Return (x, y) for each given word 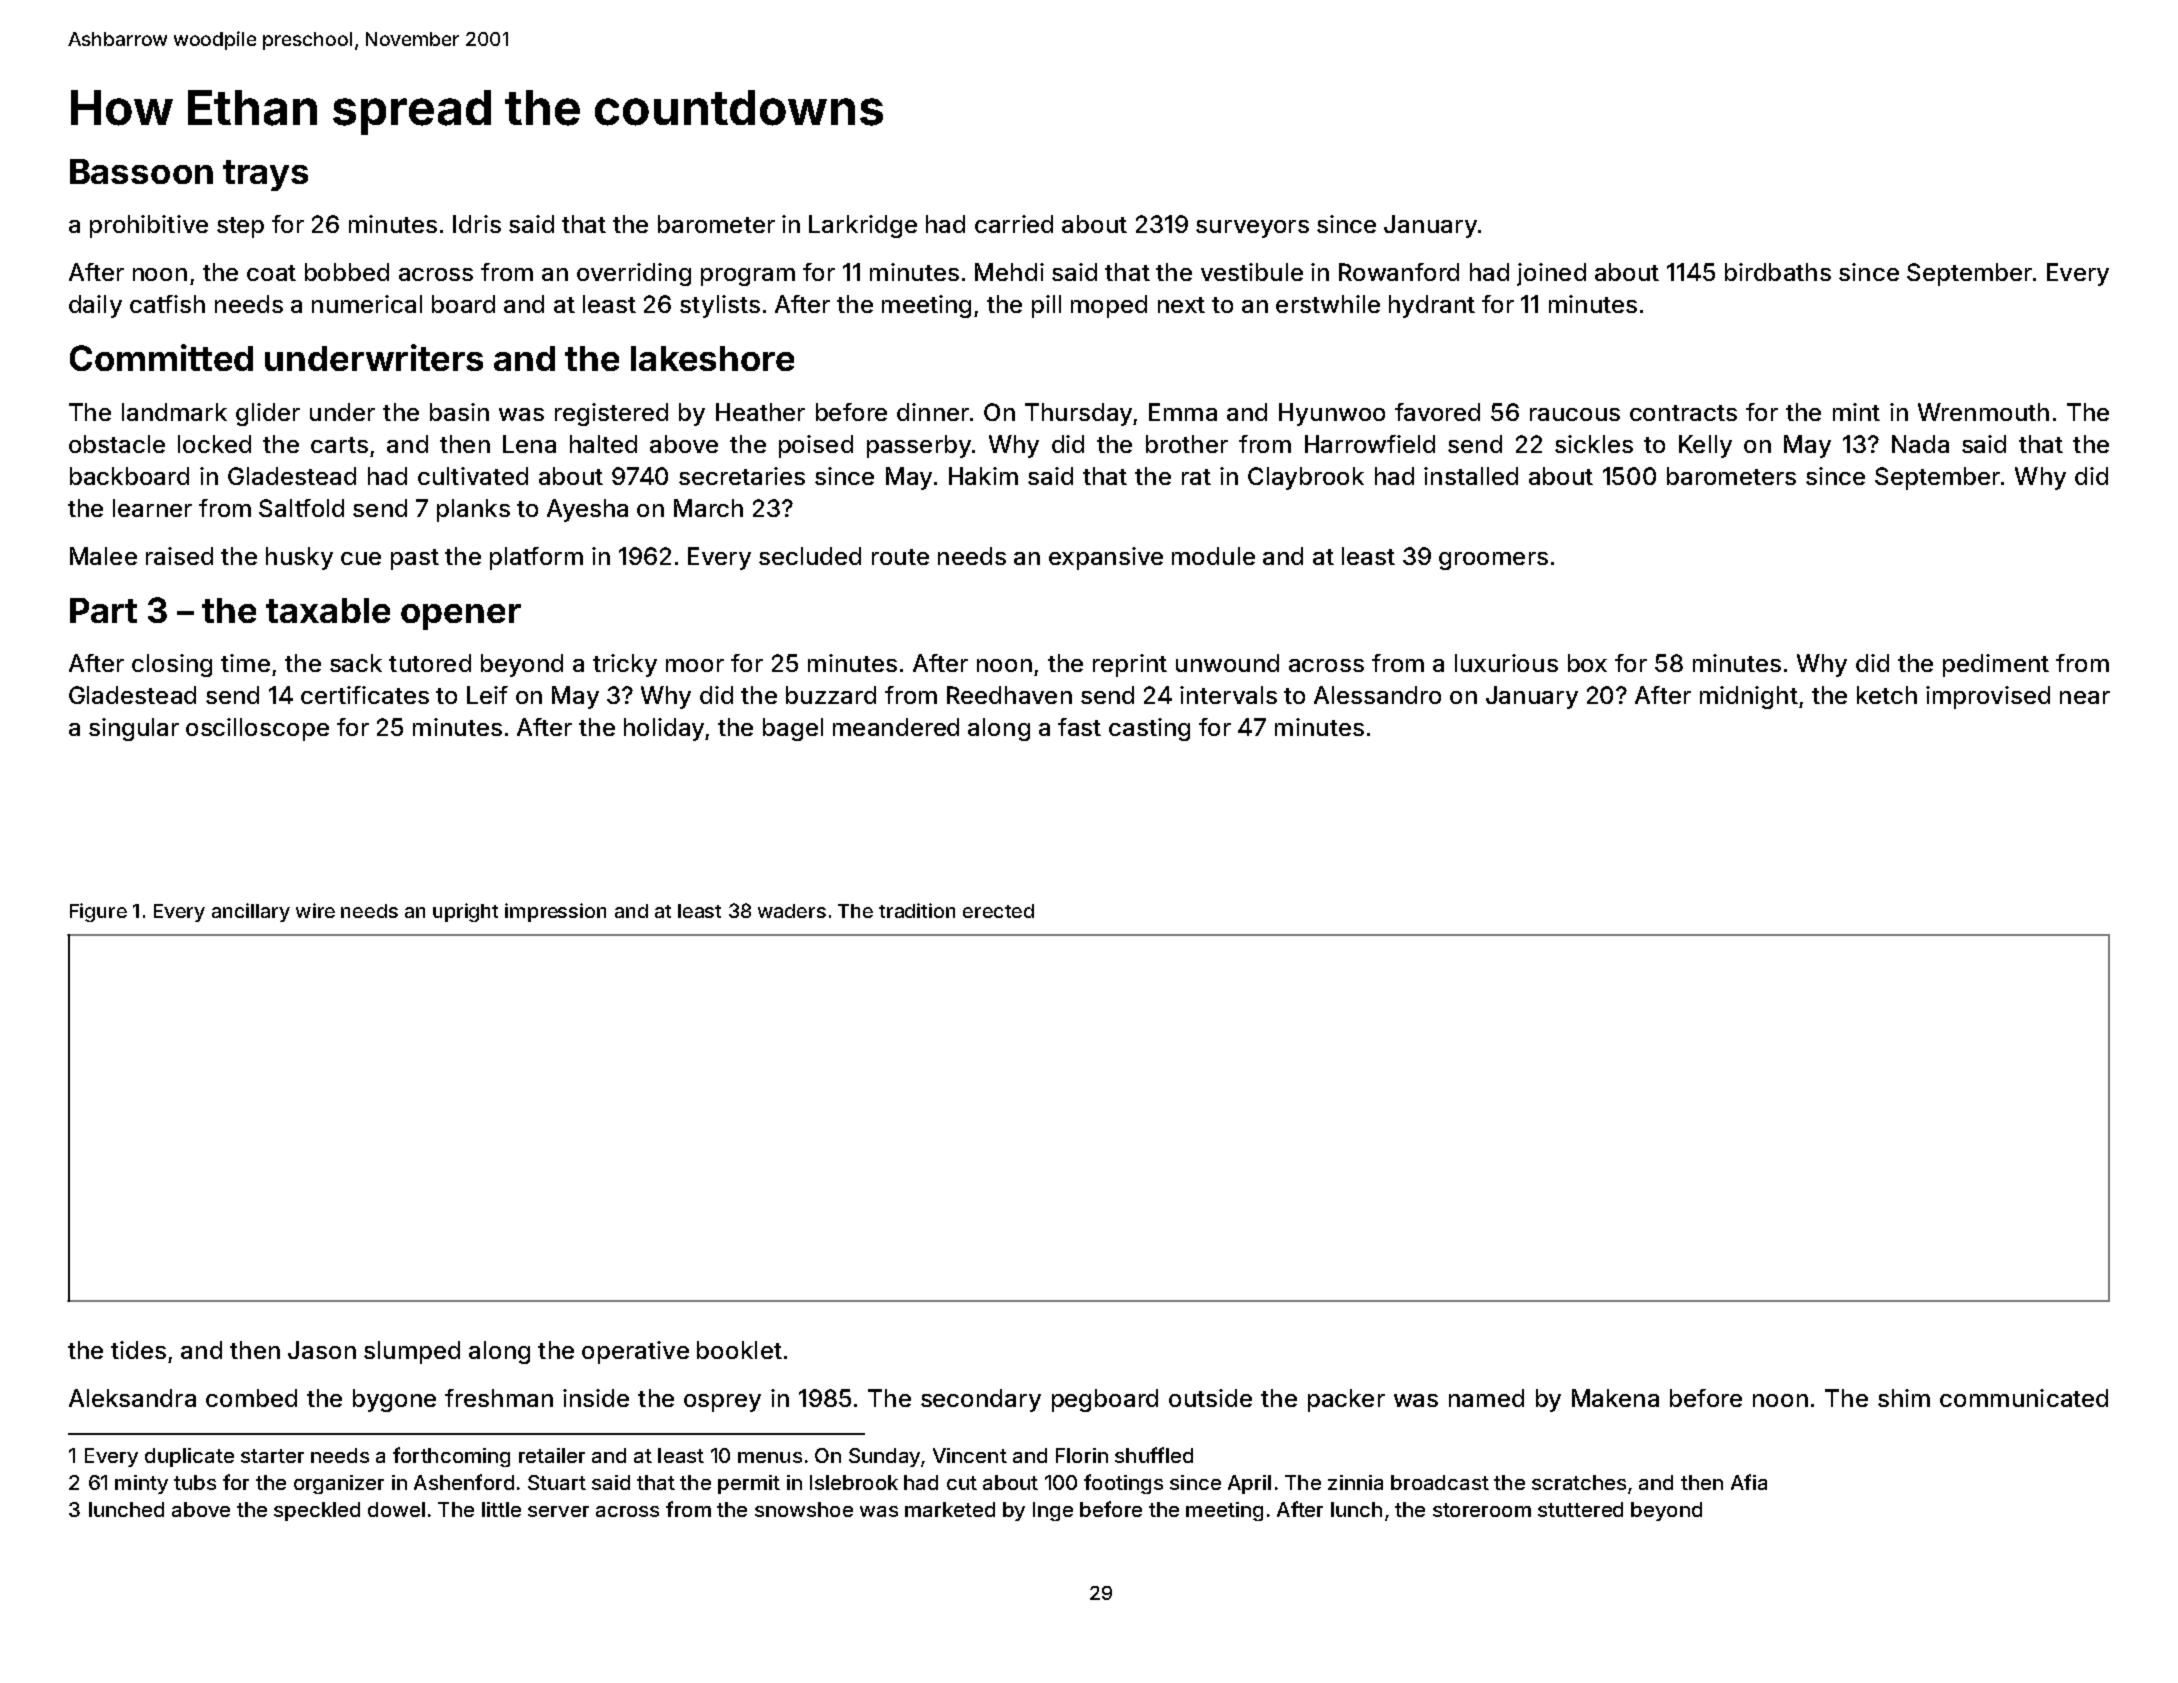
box (1587, 663)
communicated (2024, 1398)
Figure (98, 912)
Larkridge (863, 226)
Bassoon (141, 171)
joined (1551, 274)
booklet (739, 1350)
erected (998, 911)
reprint (1130, 665)
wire (315, 910)
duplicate (189, 1457)
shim (1904, 1398)
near (2085, 697)
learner (152, 508)
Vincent (970, 1455)
